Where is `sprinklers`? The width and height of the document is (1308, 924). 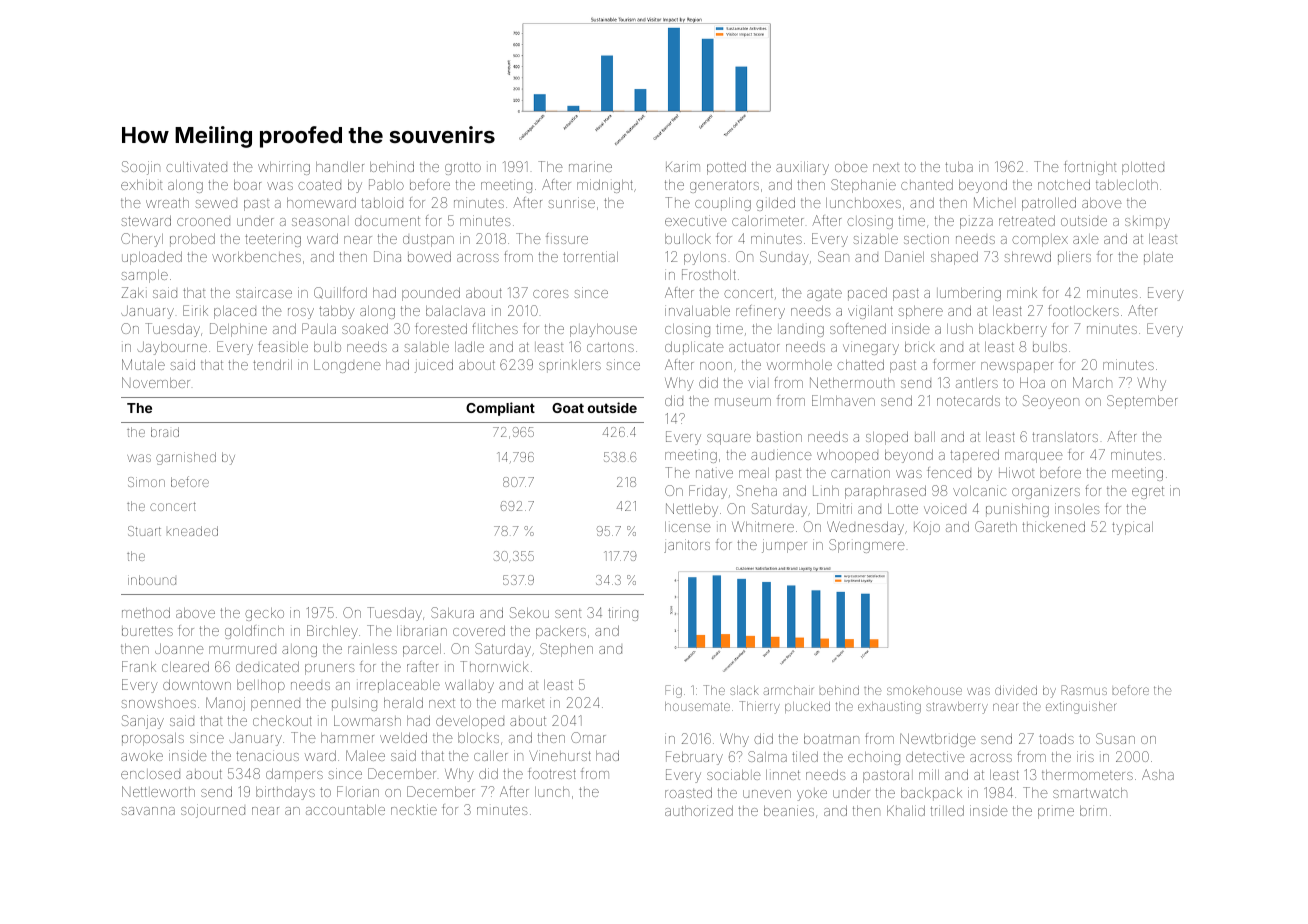
sprinklers is located at coordinates (570, 366).
